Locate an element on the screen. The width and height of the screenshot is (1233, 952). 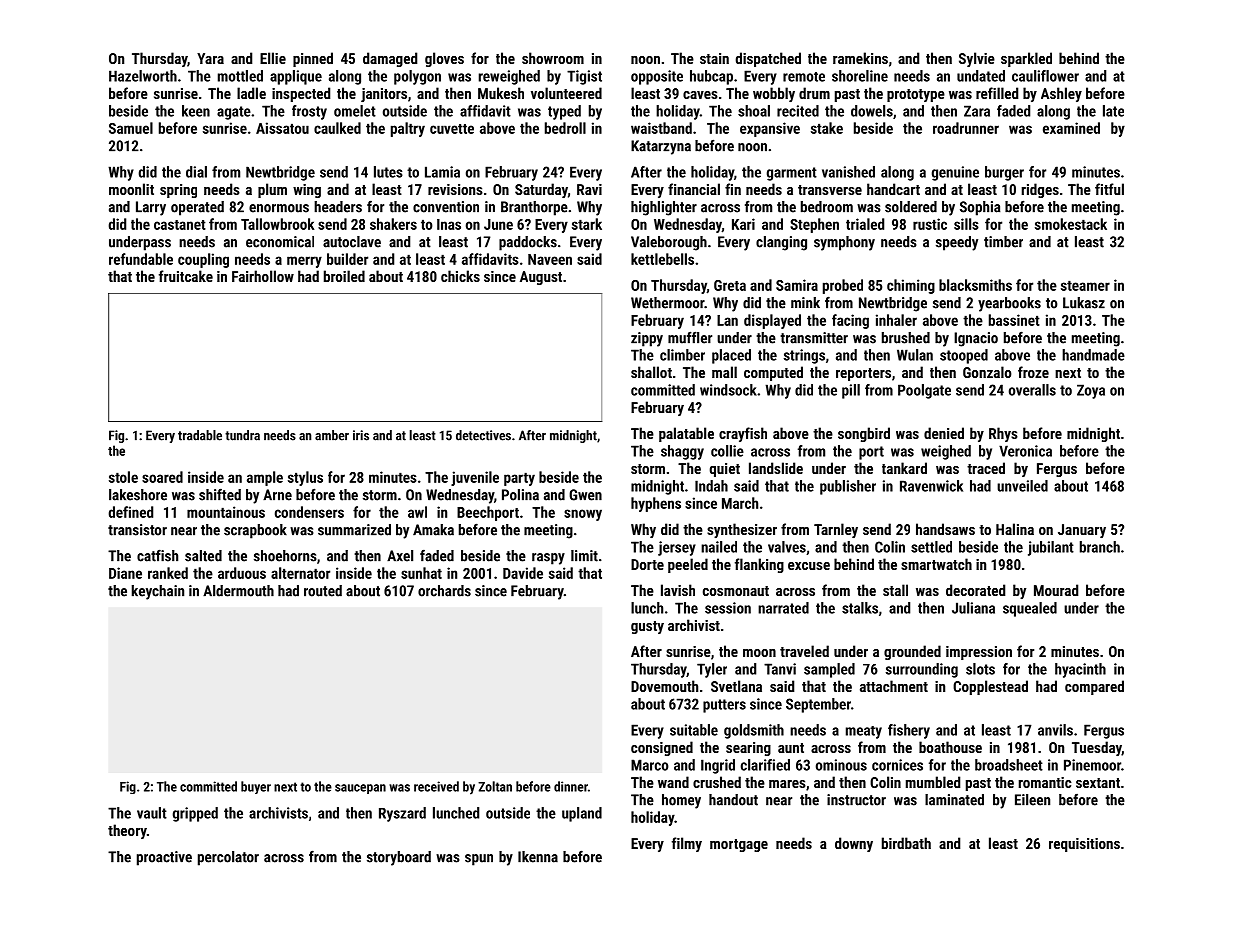
damaged is located at coordinates (390, 59).
